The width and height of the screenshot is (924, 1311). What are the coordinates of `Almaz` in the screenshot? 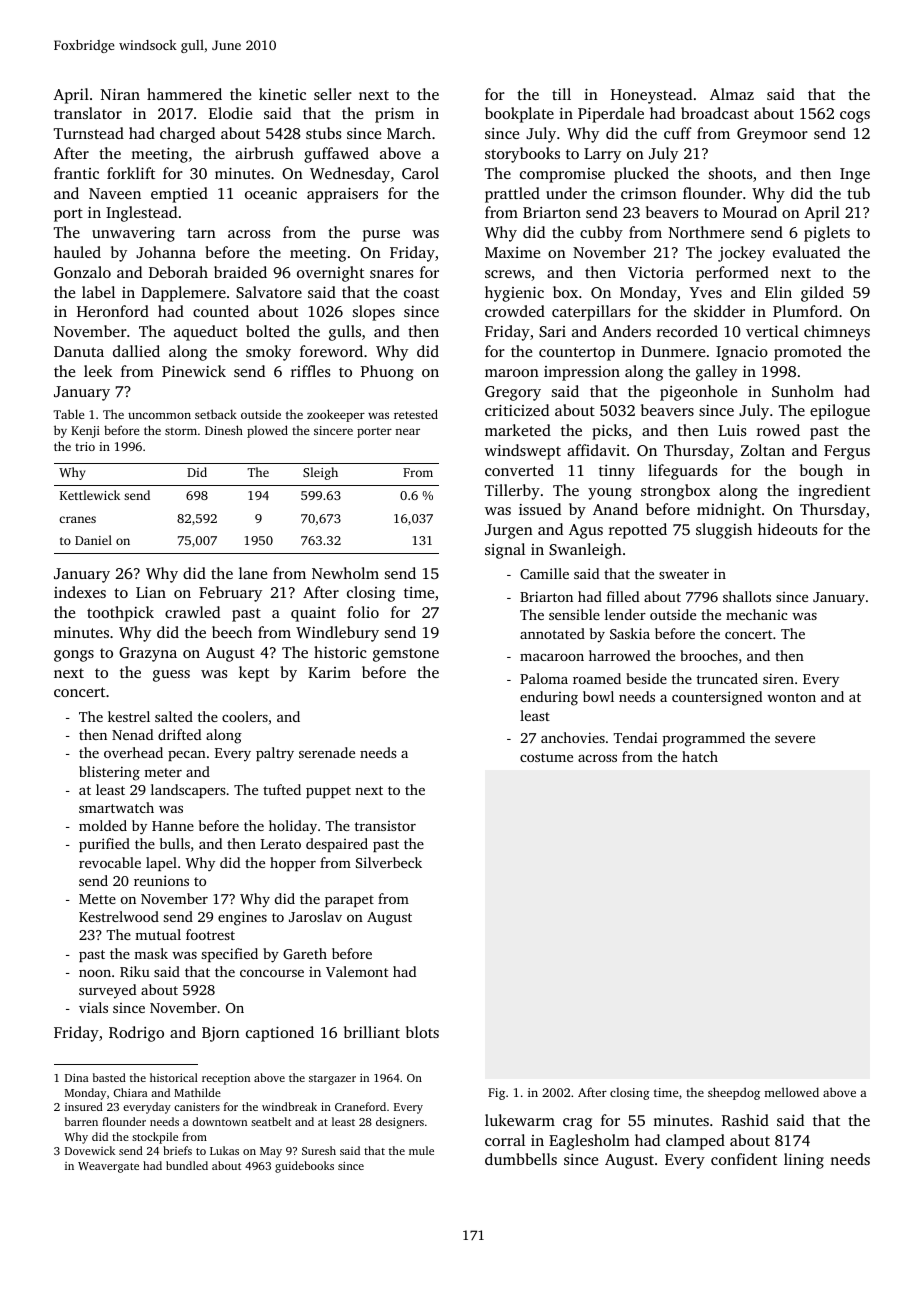 It's located at (732, 94).
